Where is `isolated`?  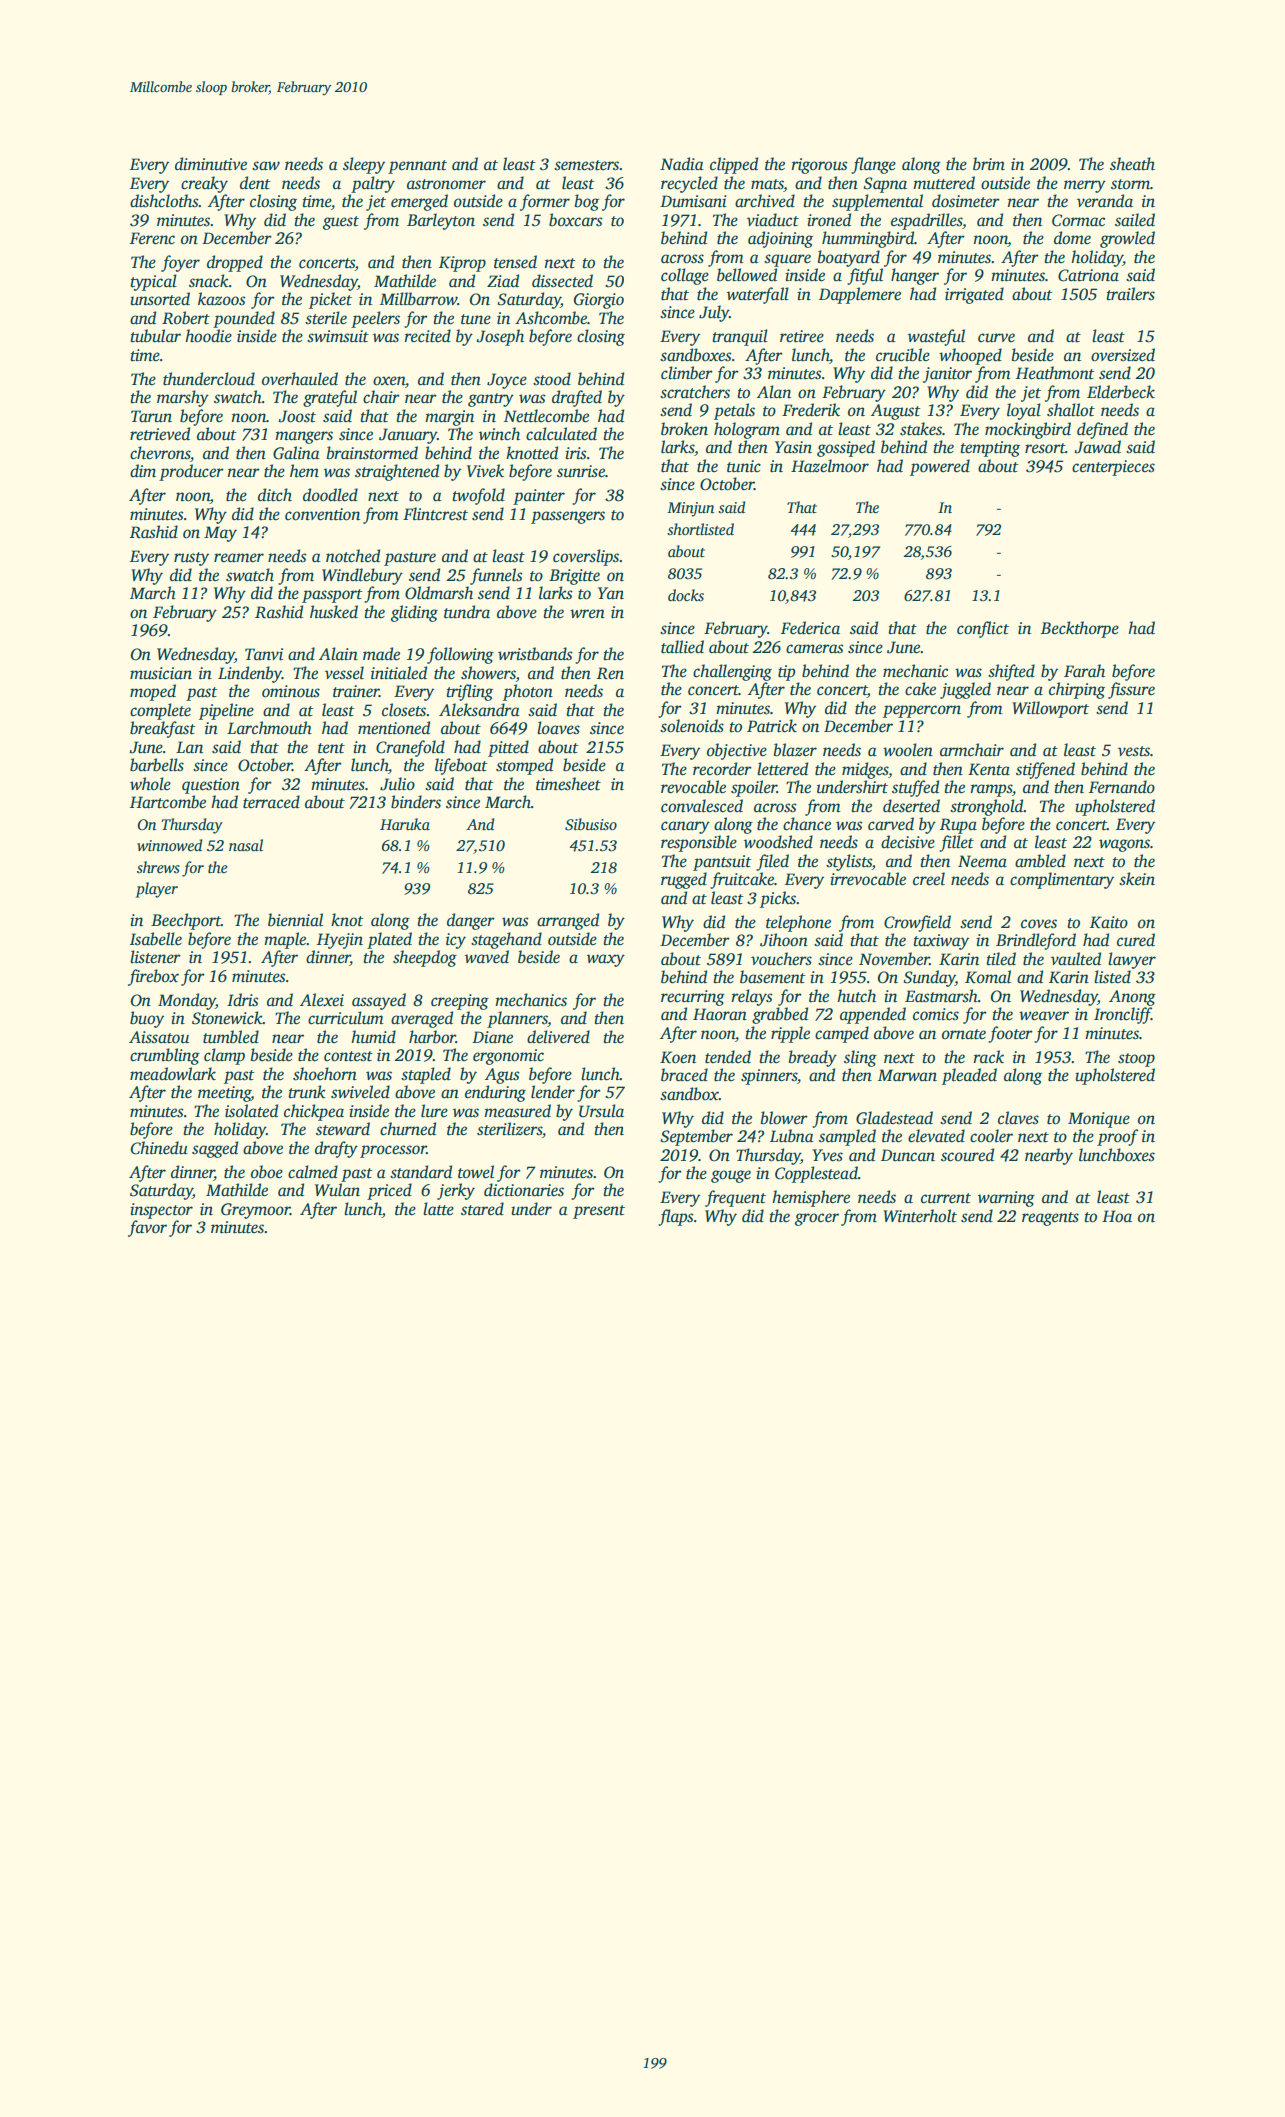
isolated is located at coordinates (251, 1111).
